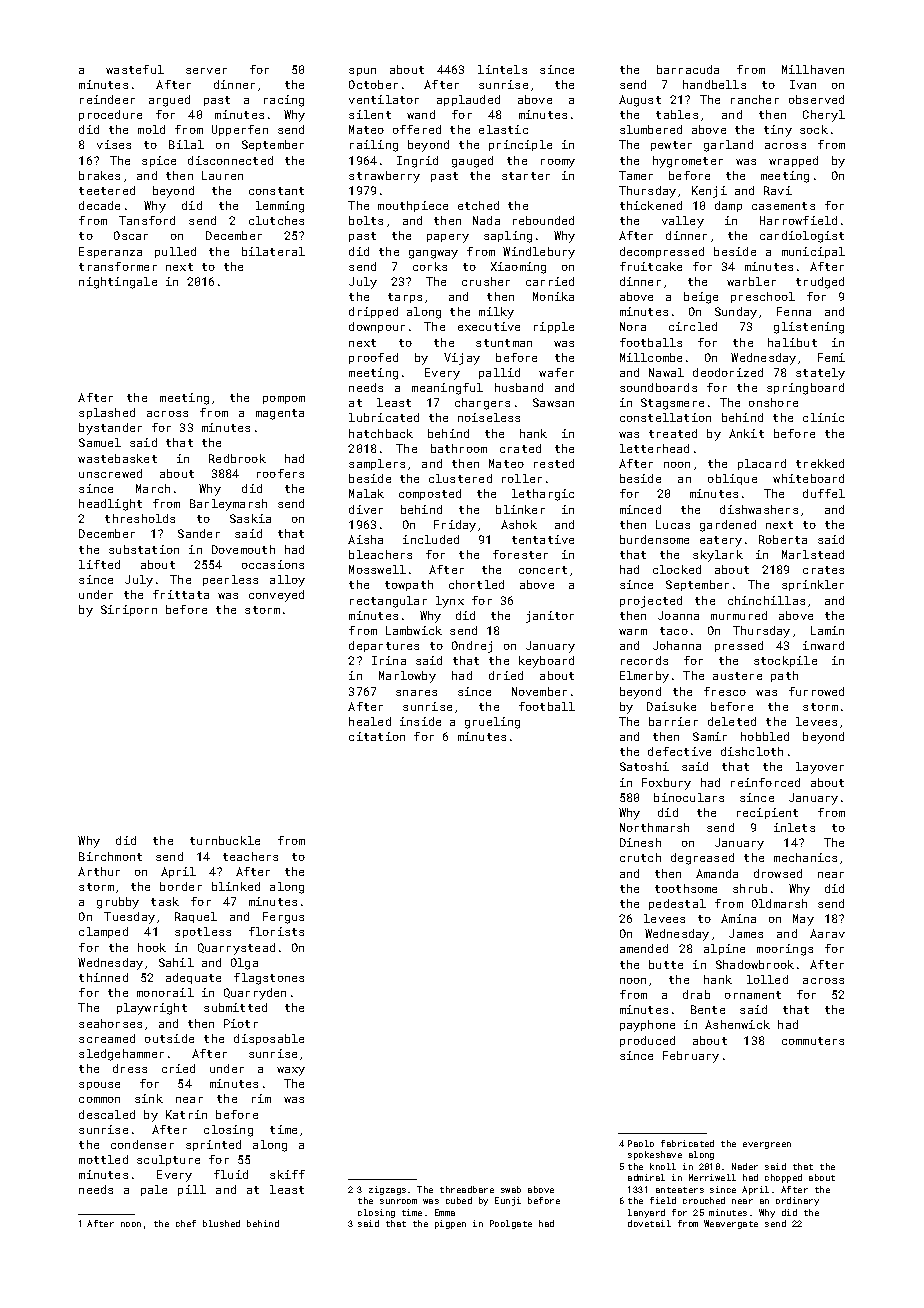 This screenshot has width=924, height=1308. What do you see at coordinates (641, 1143) in the screenshot?
I see `Paolo` at bounding box center [641, 1143].
